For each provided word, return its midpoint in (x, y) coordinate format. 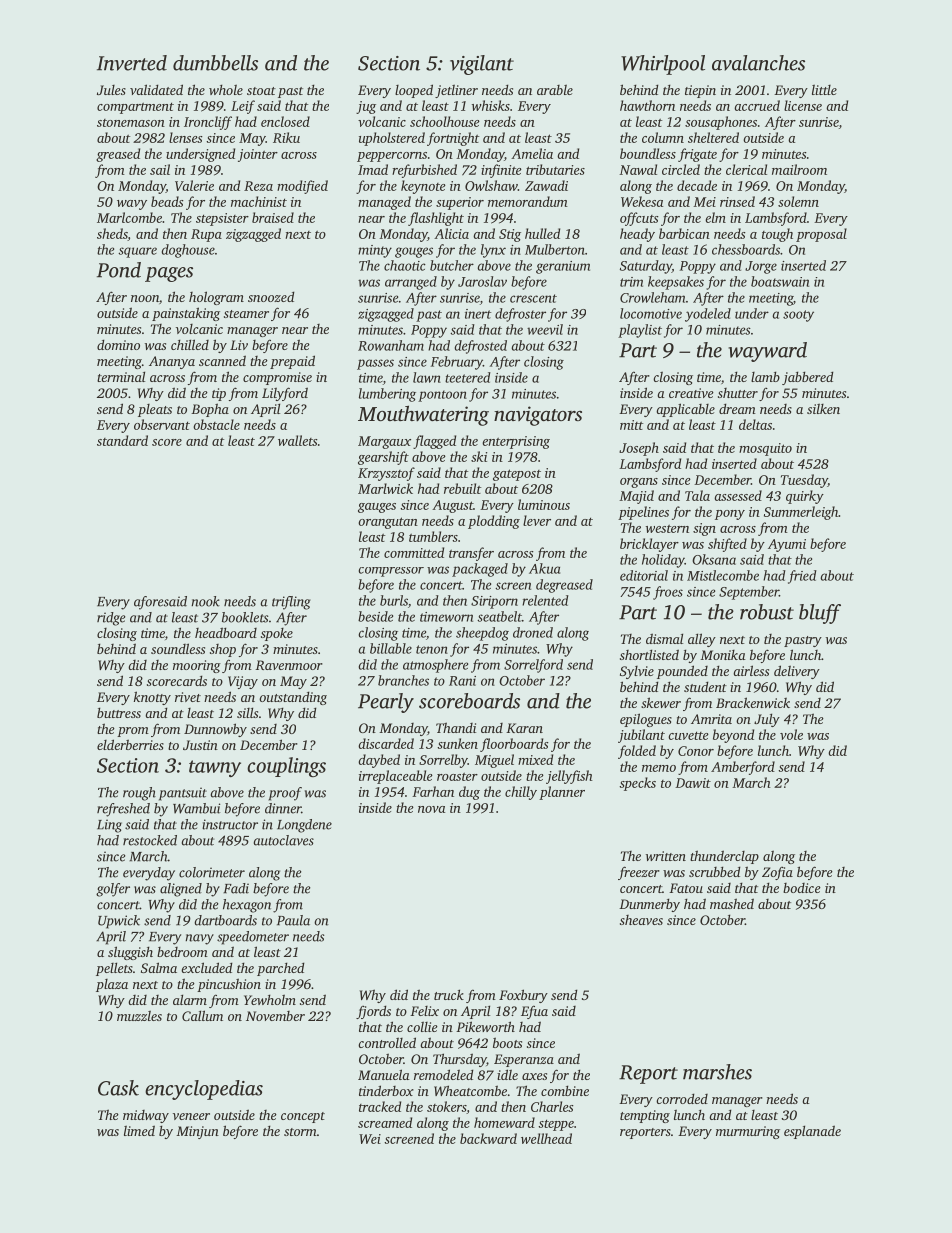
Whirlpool (663, 65)
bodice (802, 888)
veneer (191, 1116)
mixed (535, 759)
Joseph (639, 449)
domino (118, 344)
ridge (111, 619)
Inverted (132, 63)
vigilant (482, 65)
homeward (504, 1122)
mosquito (765, 449)
